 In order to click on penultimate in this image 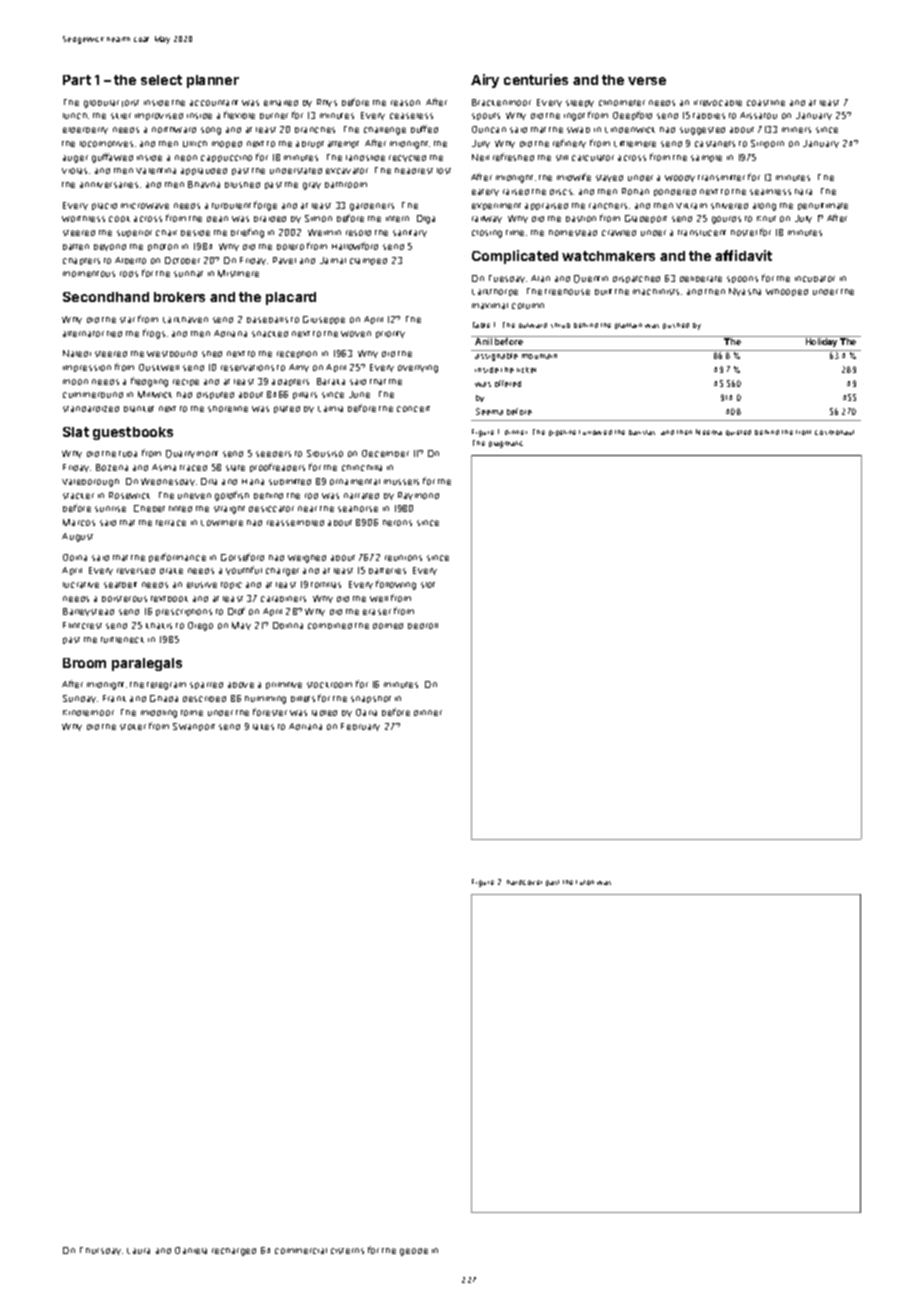, I will do `click(823, 206)`.
